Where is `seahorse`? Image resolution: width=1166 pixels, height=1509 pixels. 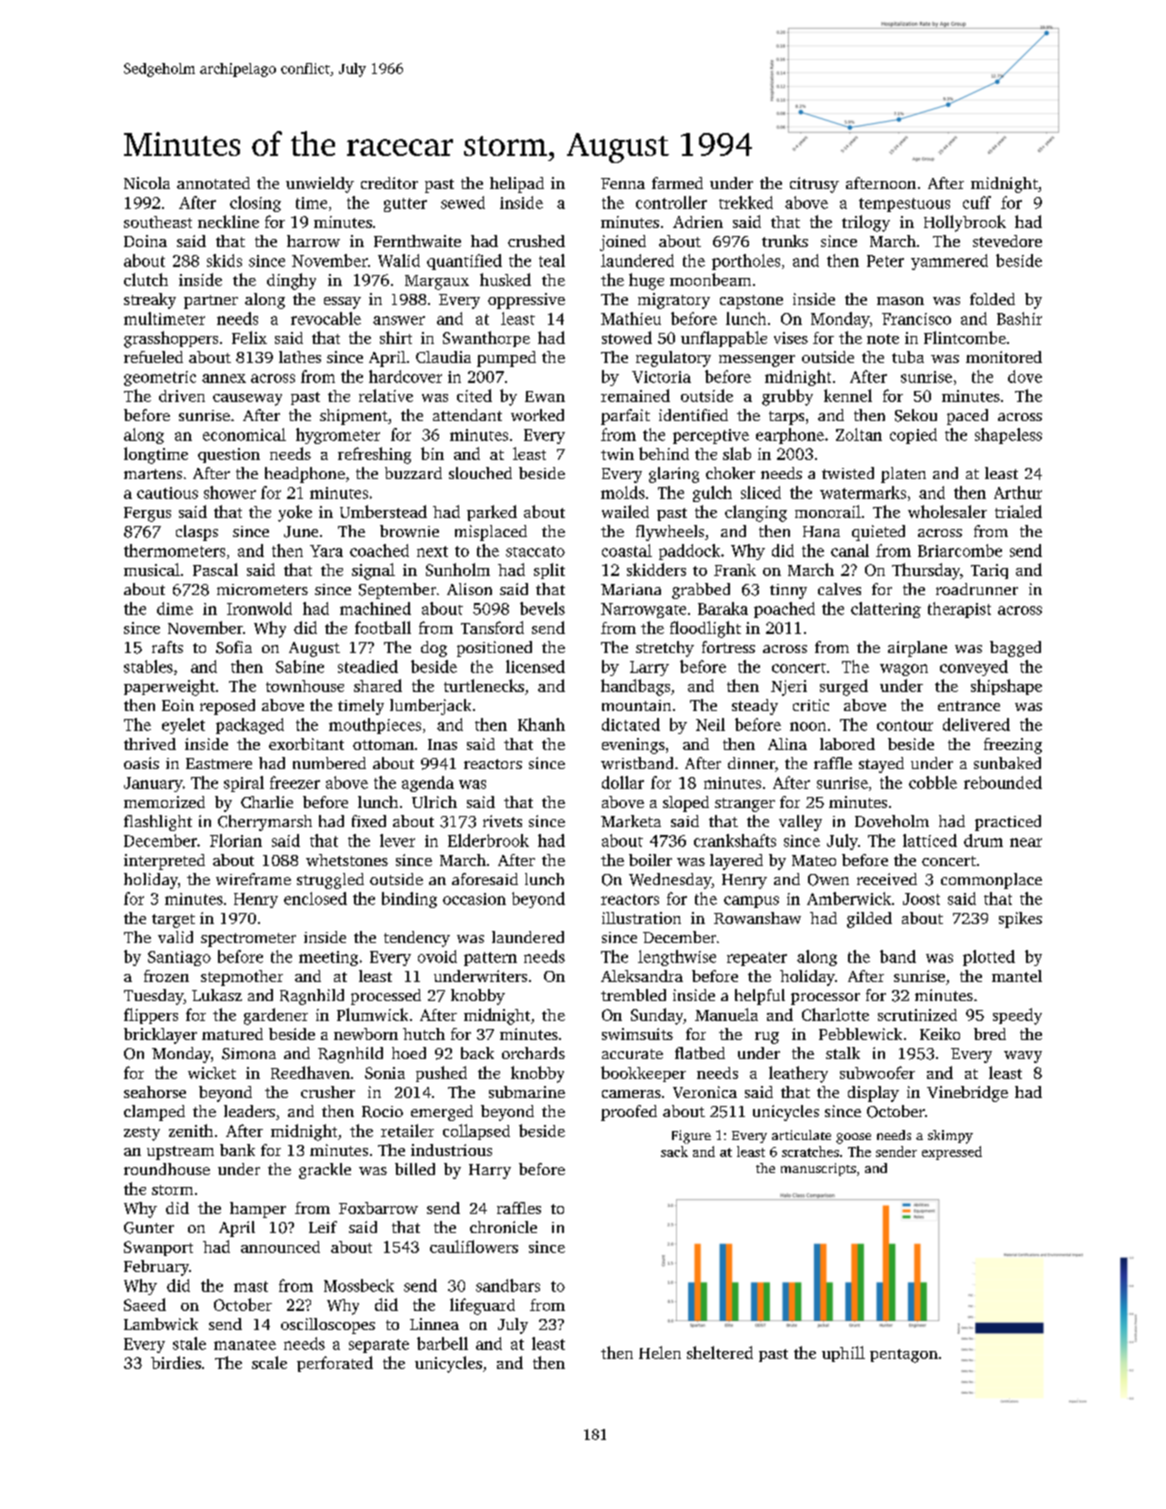 seahorse is located at coordinates (155, 1092).
